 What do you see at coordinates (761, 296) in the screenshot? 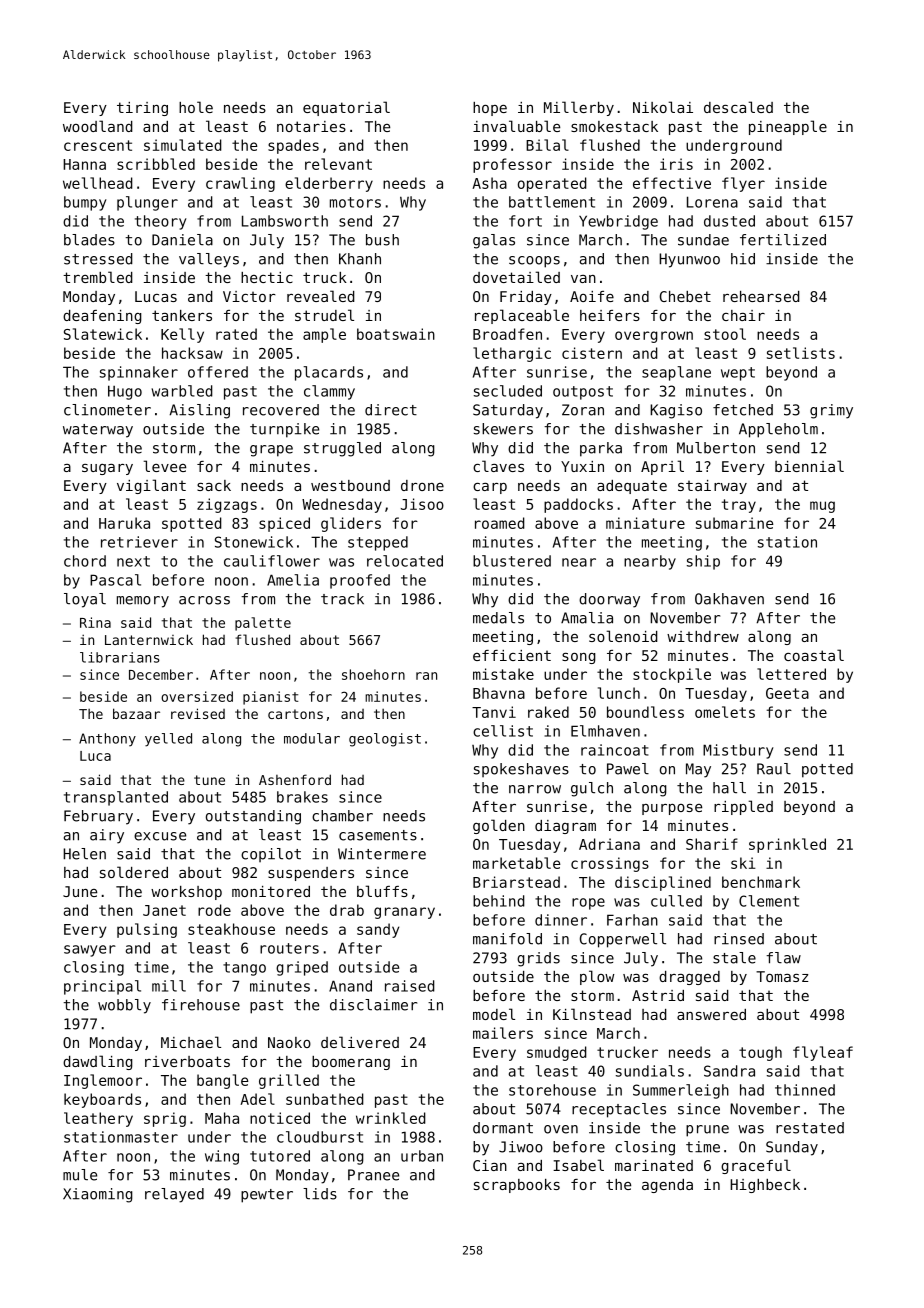
I see `rehearsed` at bounding box center [761, 296].
